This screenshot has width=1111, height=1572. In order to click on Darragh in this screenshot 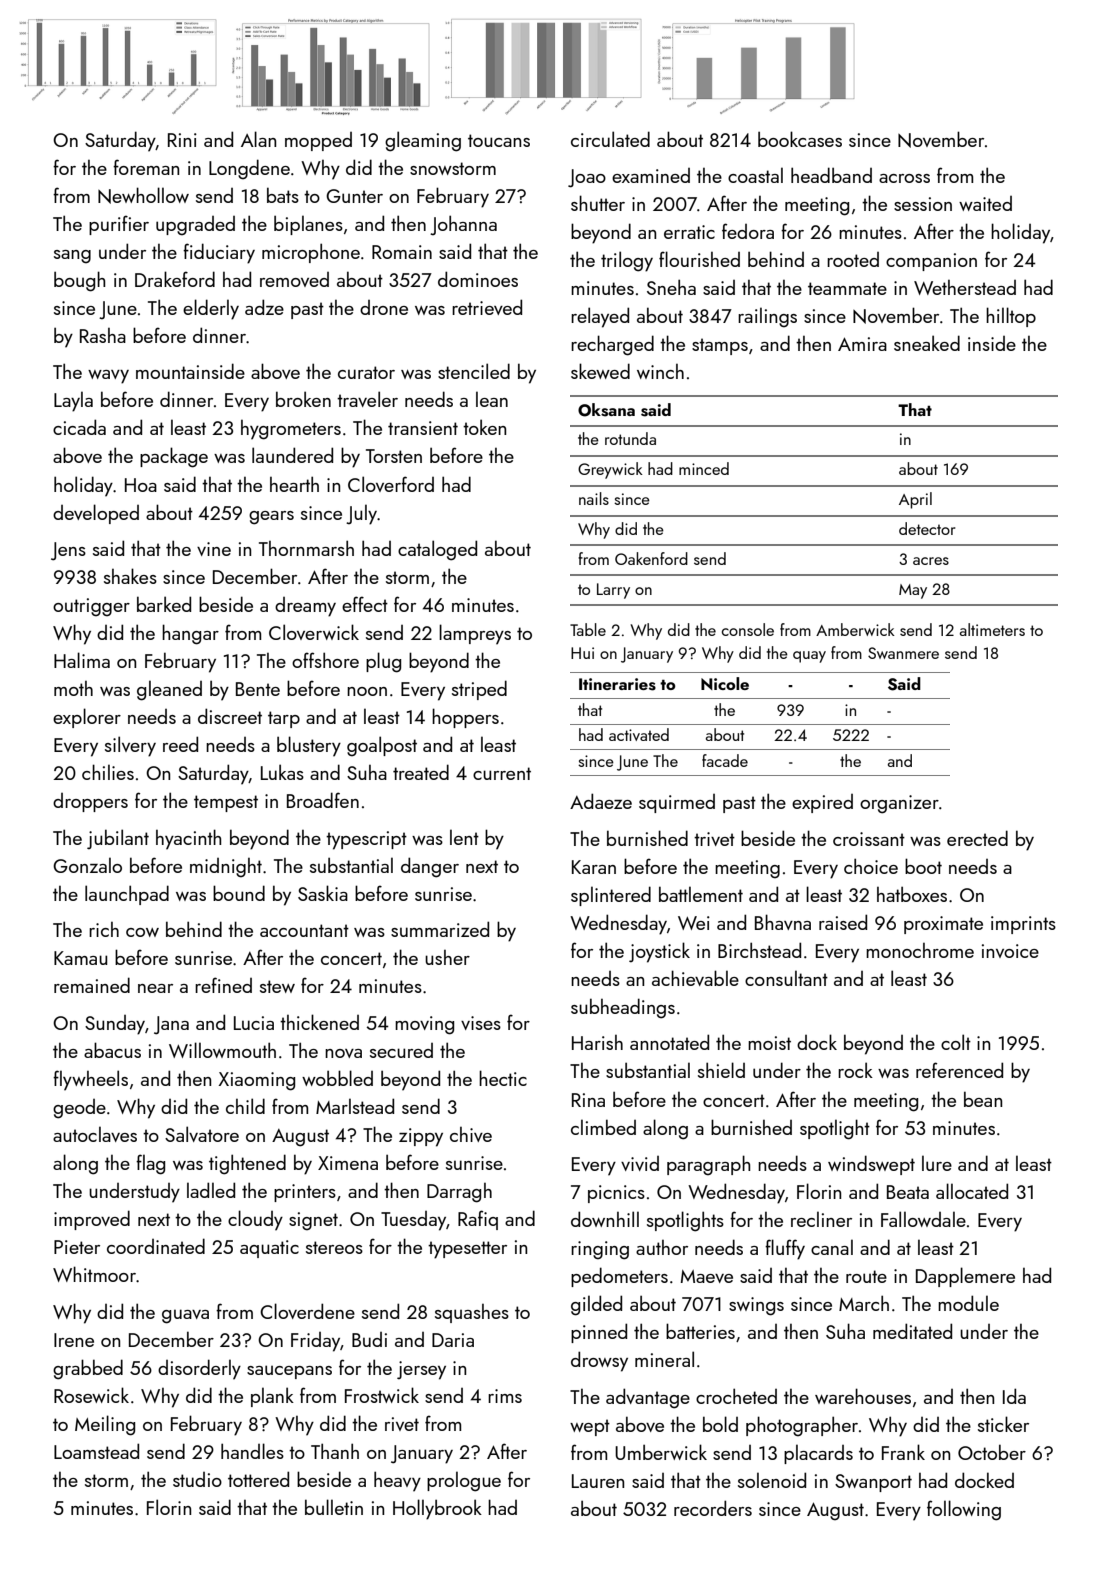, I will do `click(459, 1193)`.
